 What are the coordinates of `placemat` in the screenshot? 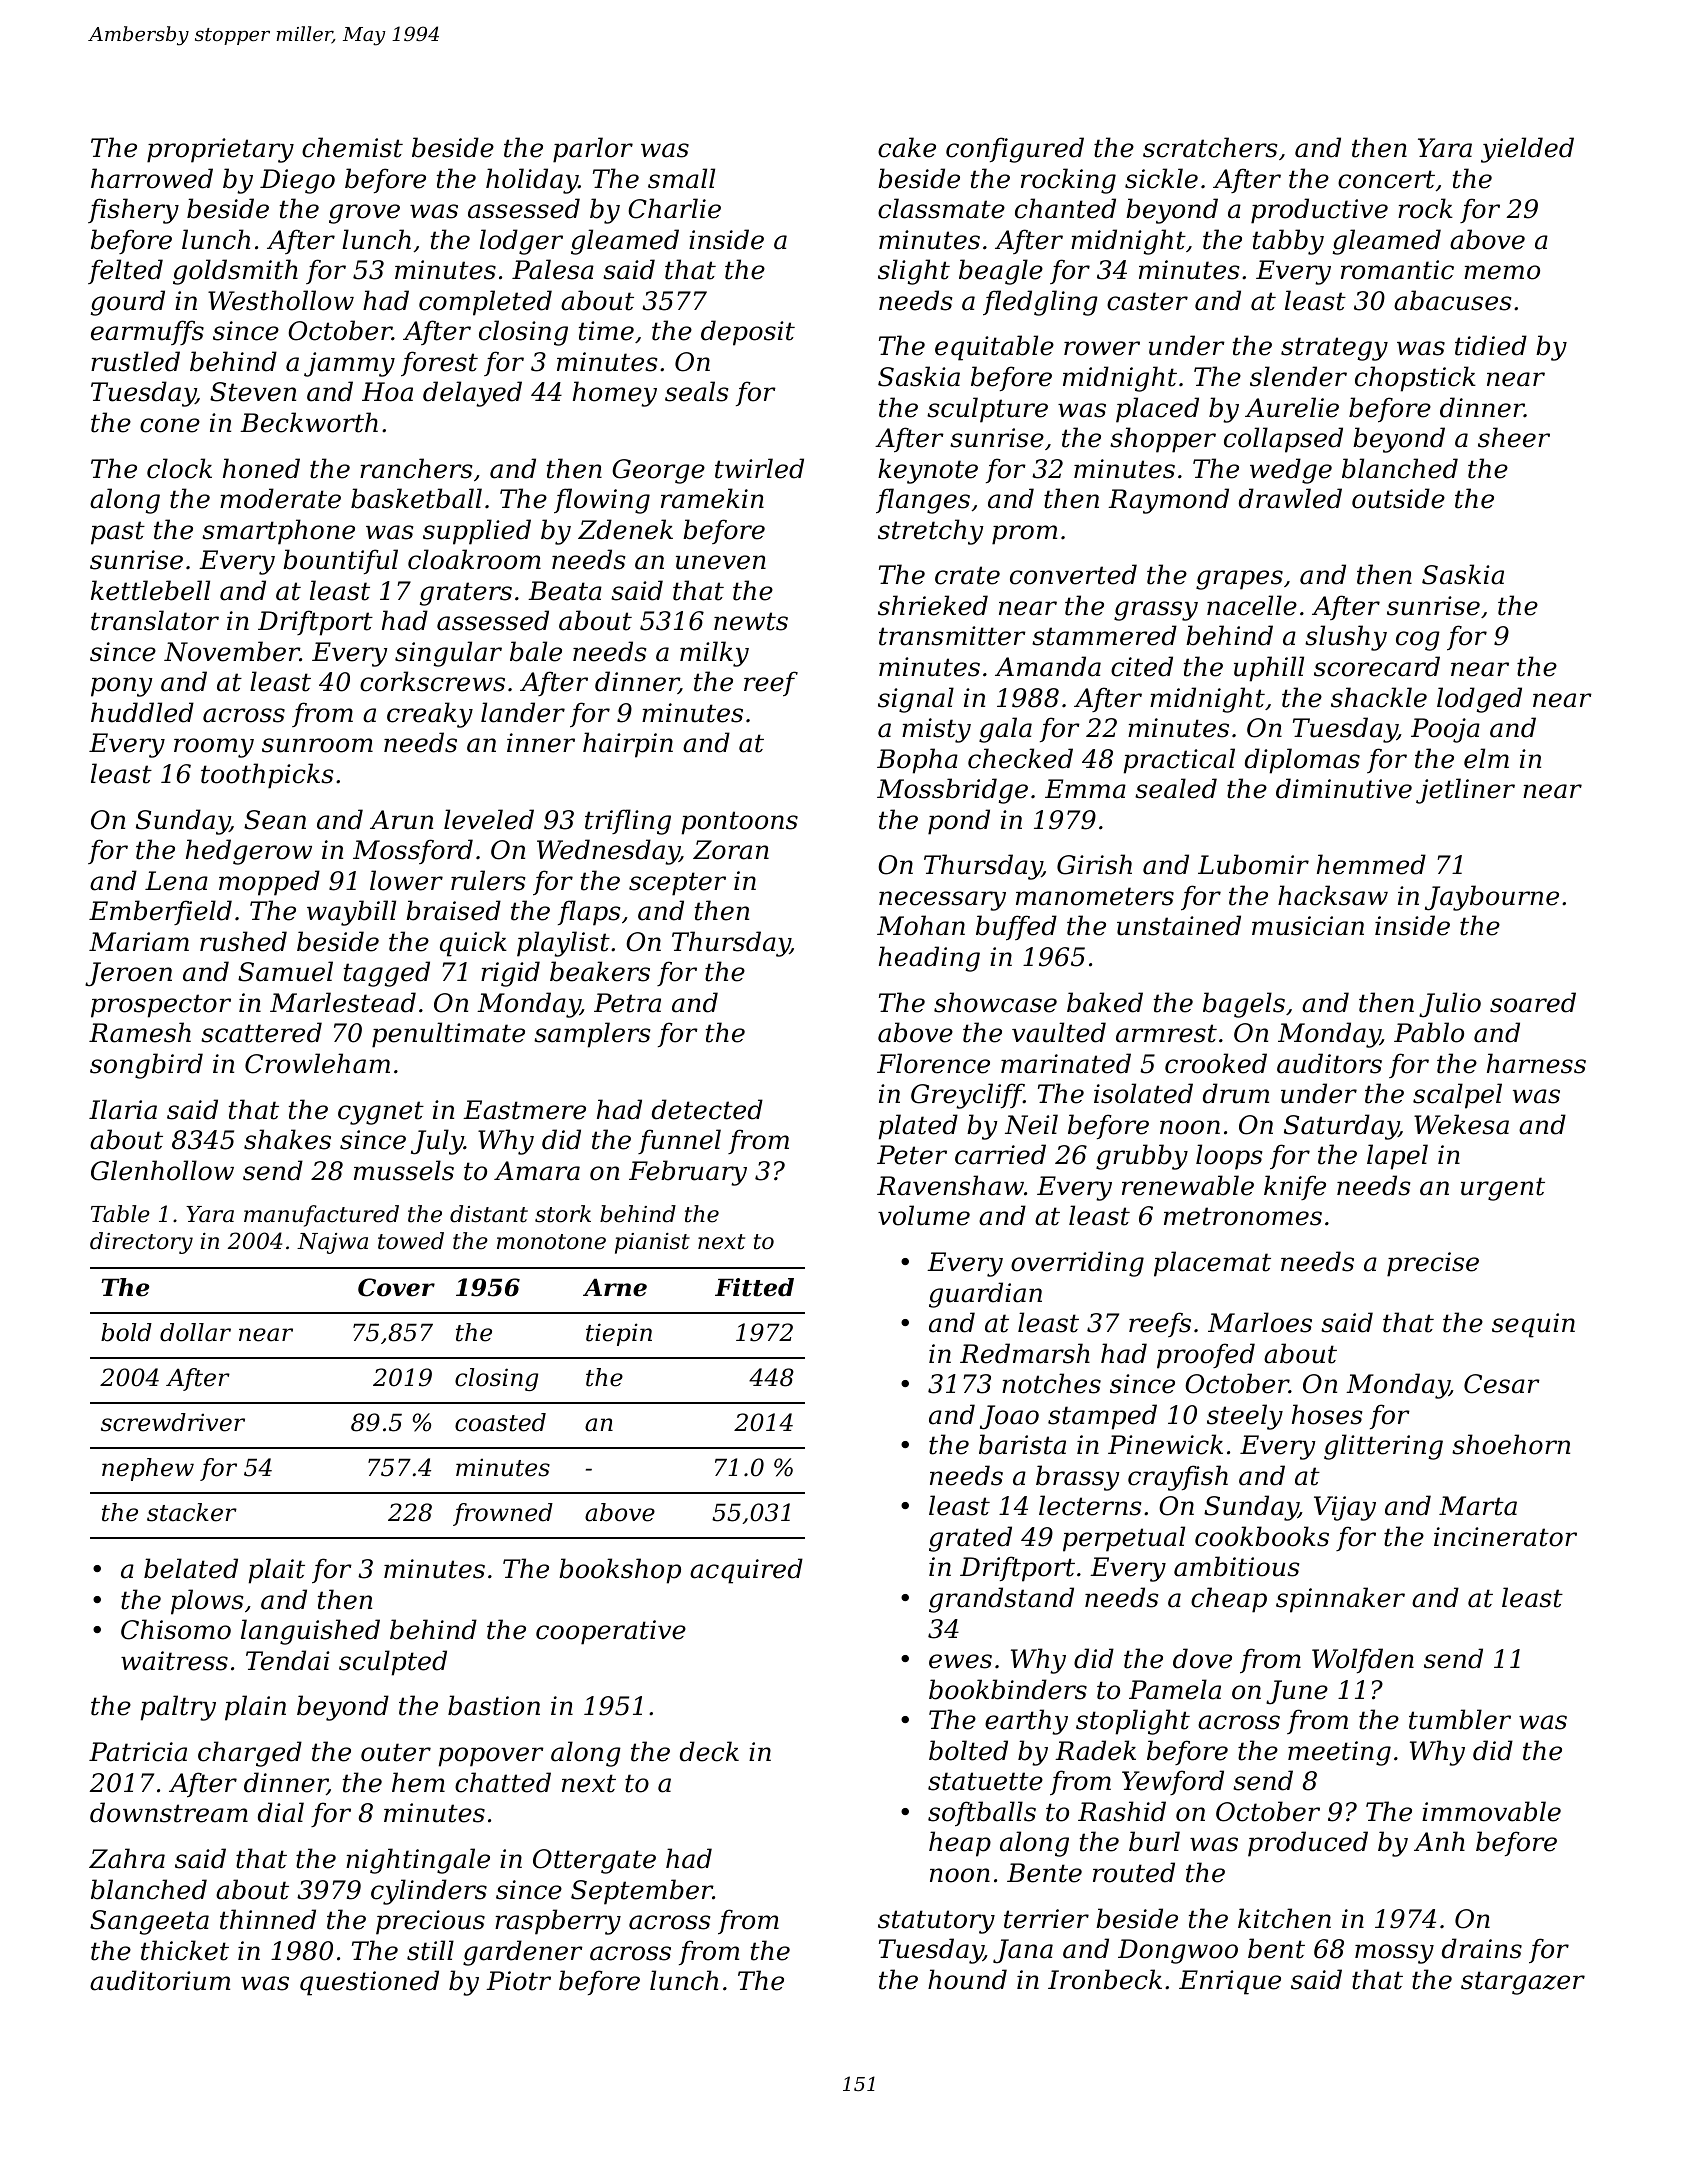 It's located at (1212, 1264).
